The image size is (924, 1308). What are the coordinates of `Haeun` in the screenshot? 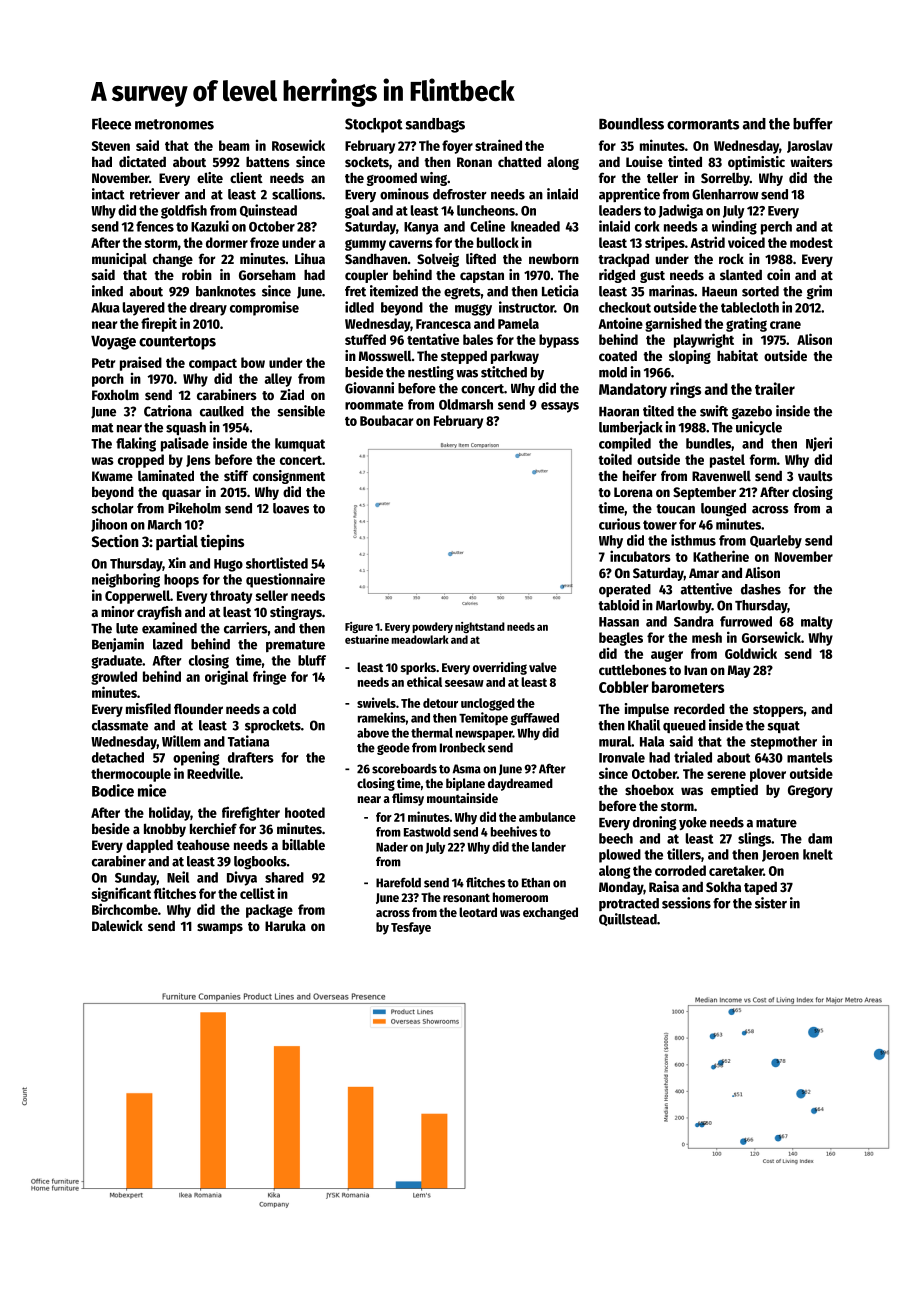 It's located at (719, 292).
